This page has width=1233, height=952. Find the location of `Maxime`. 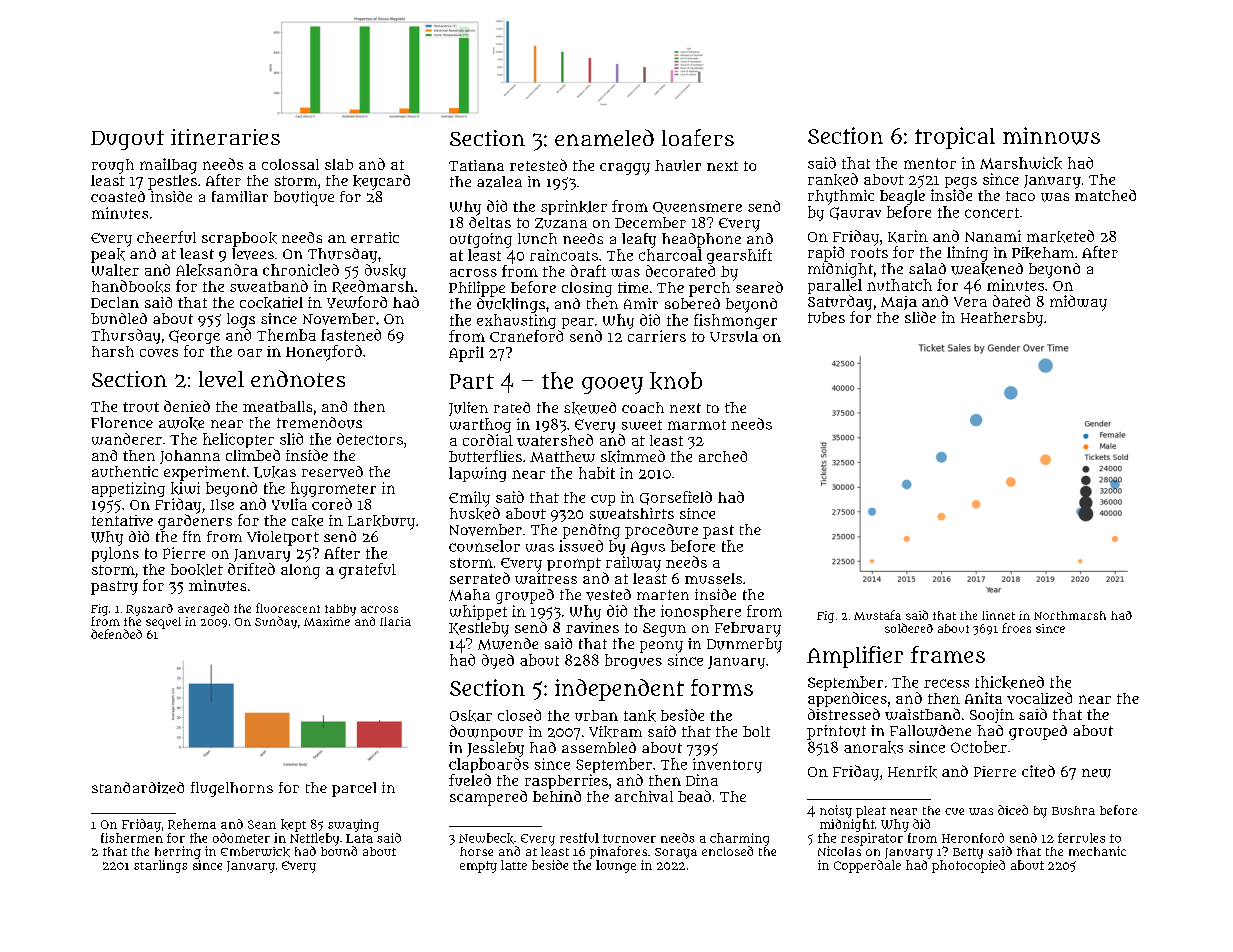

Maxime is located at coordinates (327, 621).
